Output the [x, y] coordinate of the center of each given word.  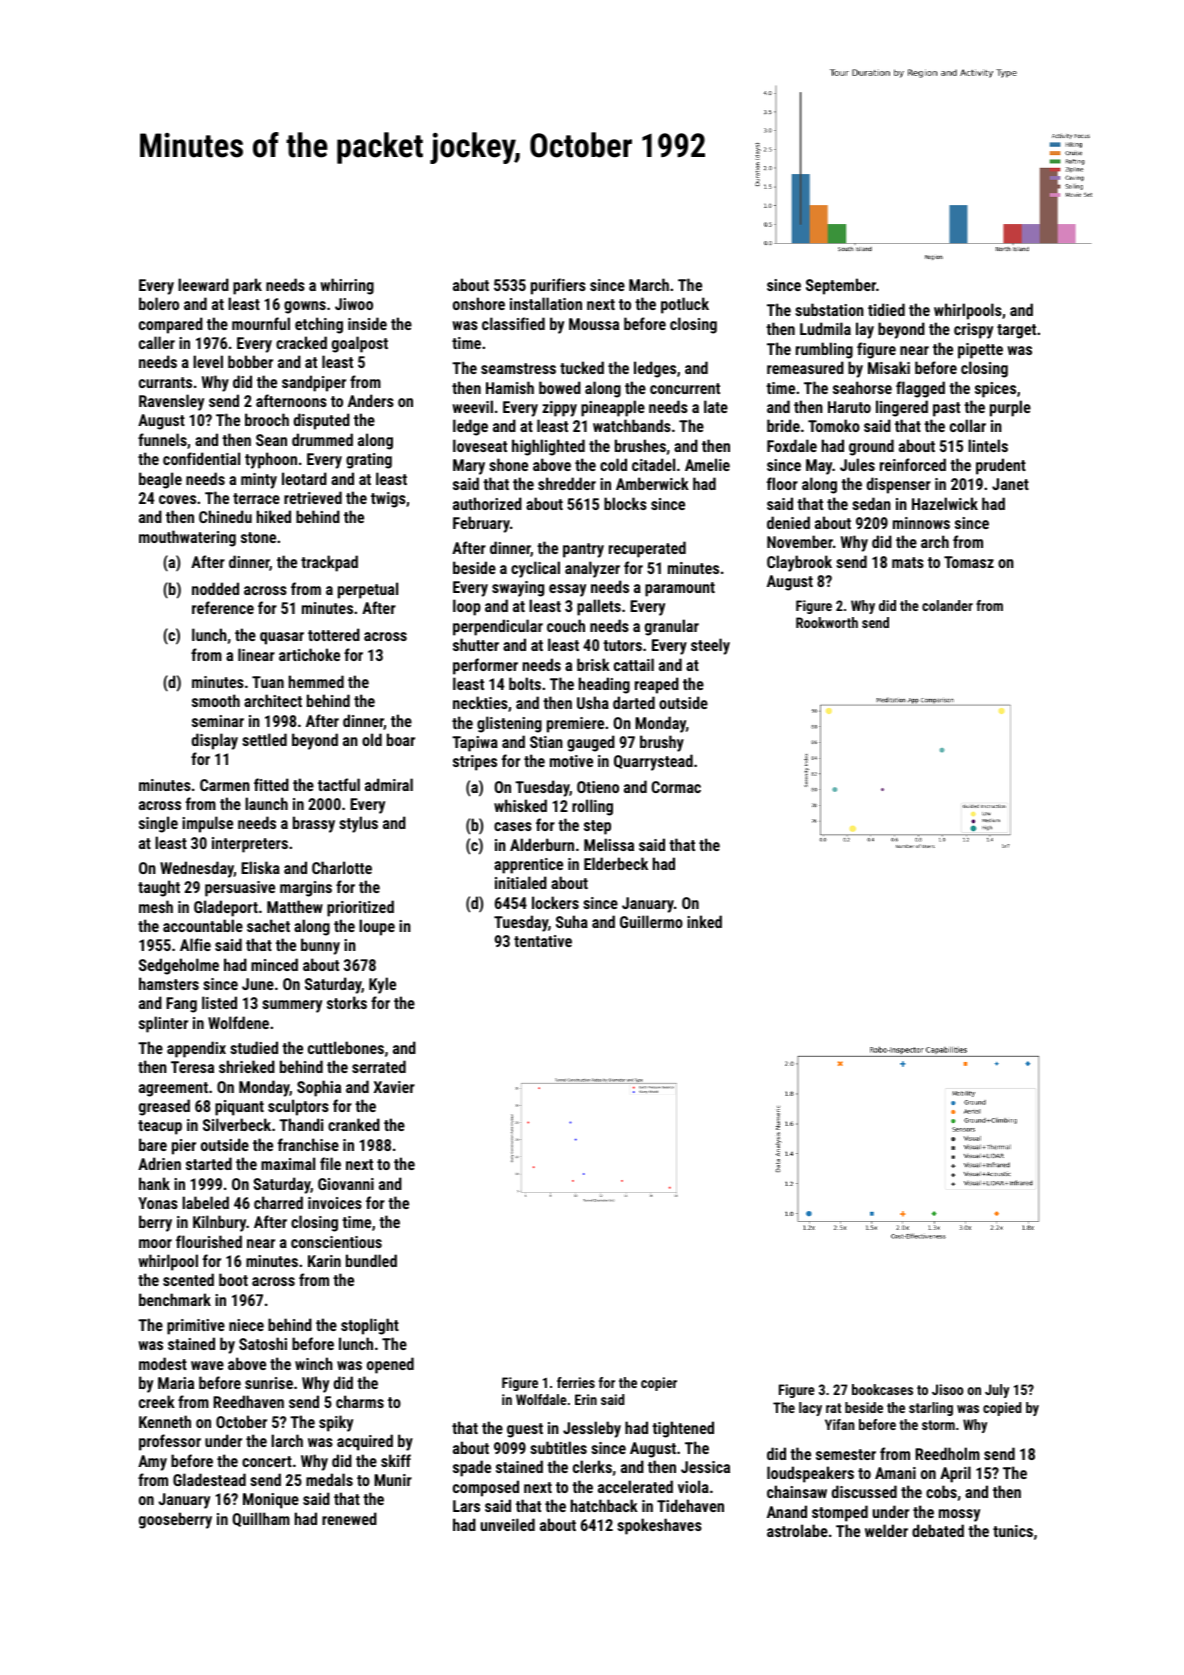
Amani [895, 1473]
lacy [810, 1409]
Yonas [158, 1203]
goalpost [360, 344]
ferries [576, 1382]
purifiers [558, 286]
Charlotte [342, 867]
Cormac [676, 787]
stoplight [370, 1326]
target [1016, 331]
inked [704, 921]
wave [207, 1365]
